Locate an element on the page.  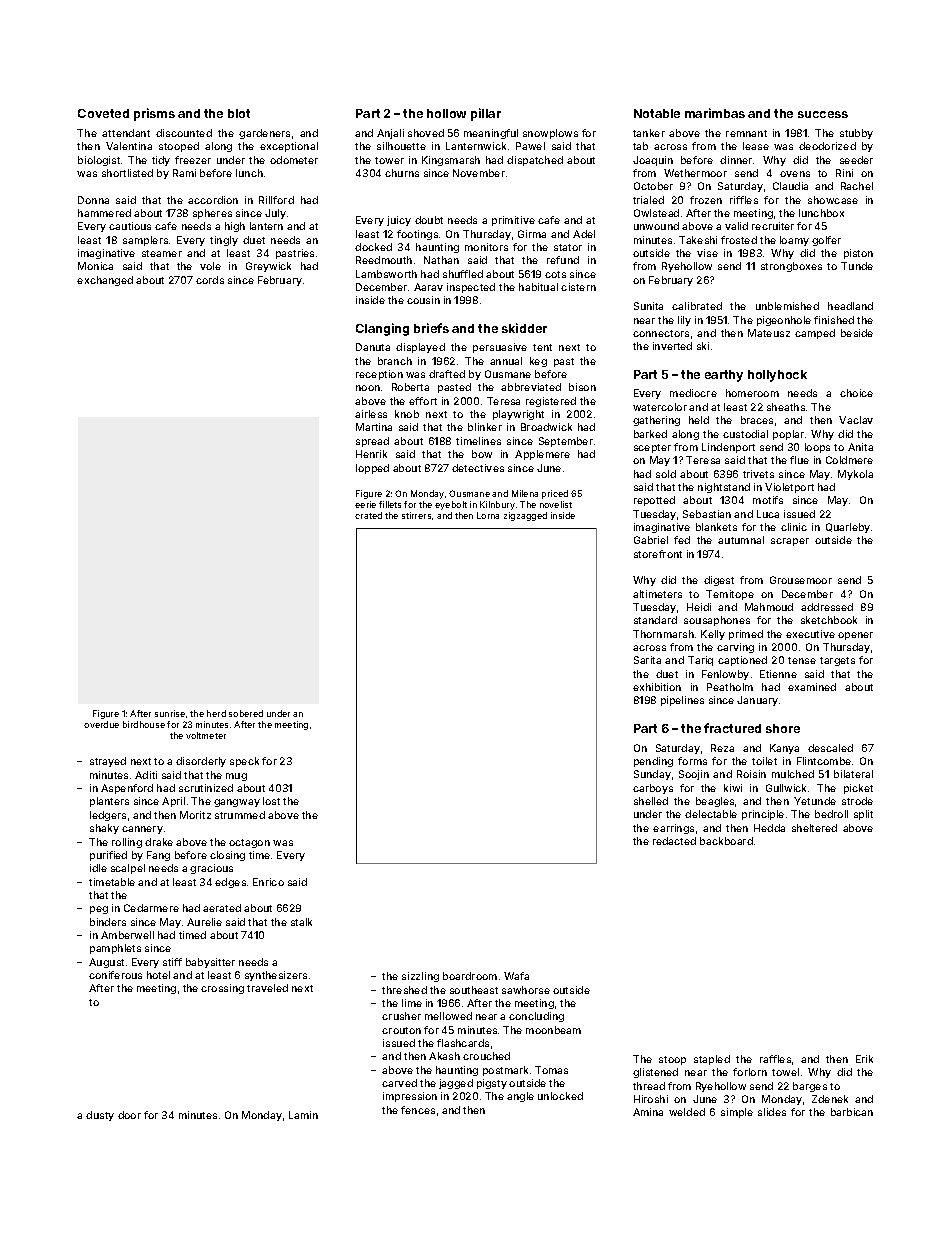
Claudia is located at coordinates (790, 186).
